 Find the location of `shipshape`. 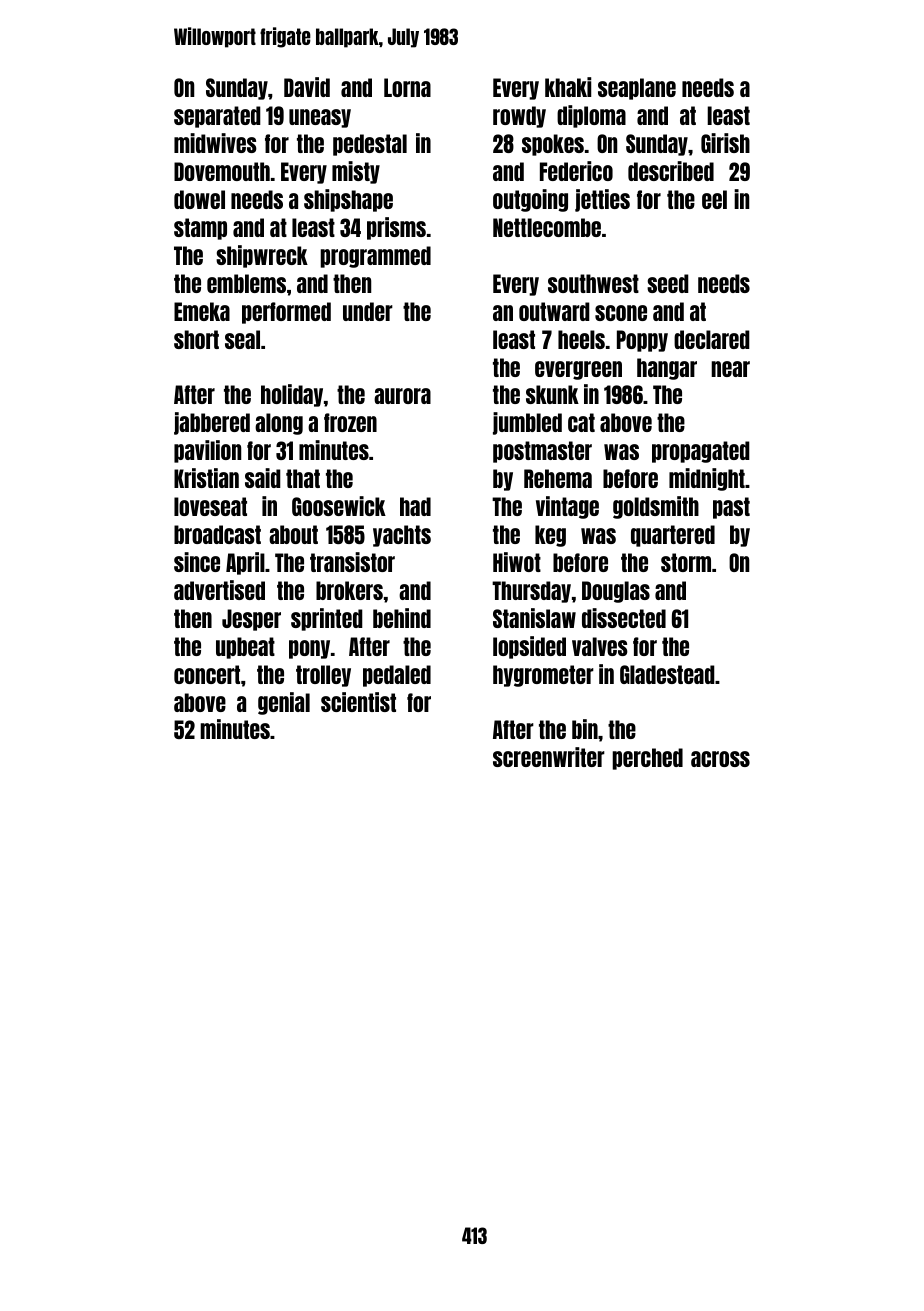

shipshape is located at coordinates (348, 200).
